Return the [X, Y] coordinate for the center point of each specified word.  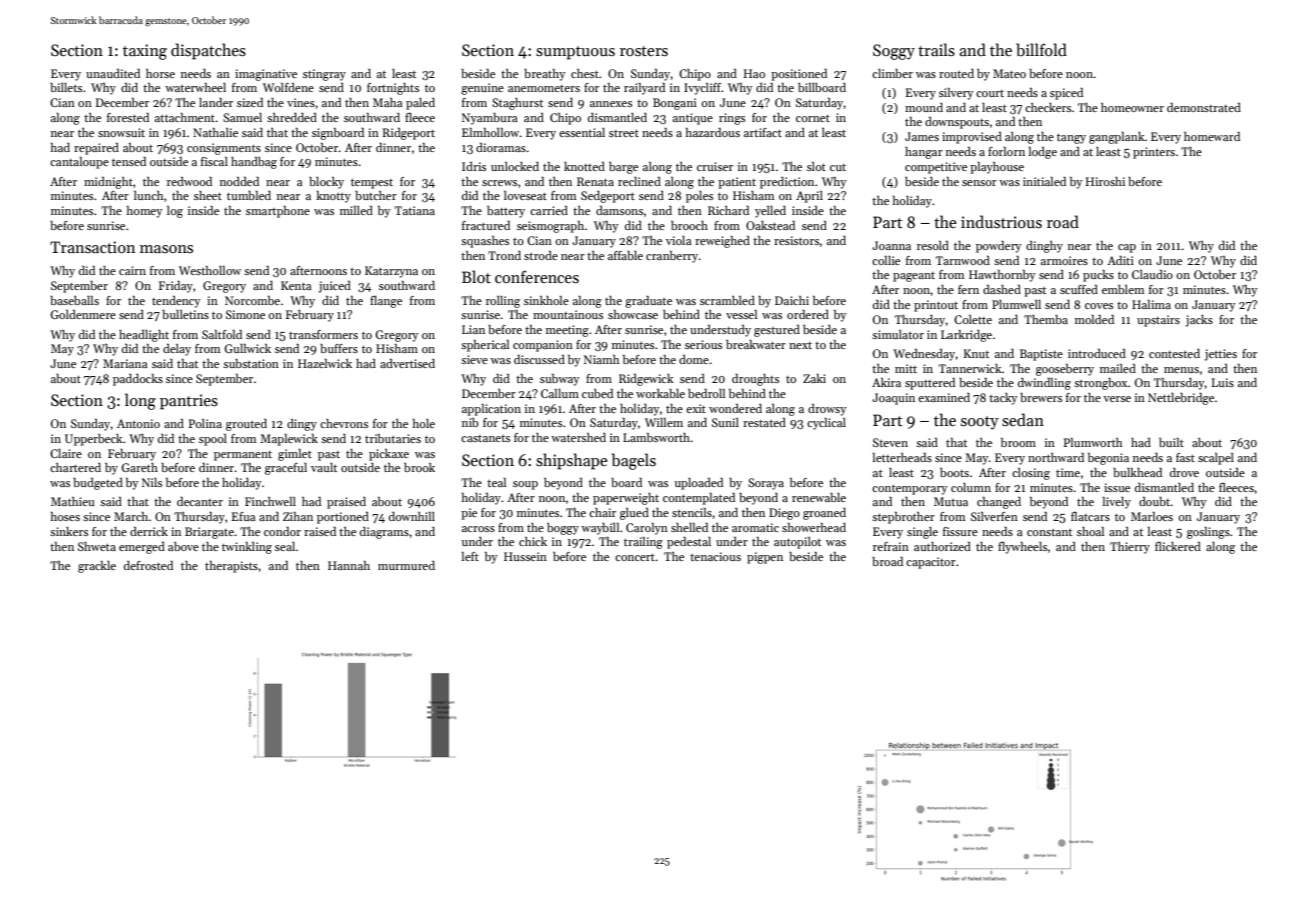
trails [936, 50]
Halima [1151, 304]
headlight [144, 336]
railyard [644, 89]
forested [128, 117]
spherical [485, 346]
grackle [97, 567]
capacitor [931, 563]
